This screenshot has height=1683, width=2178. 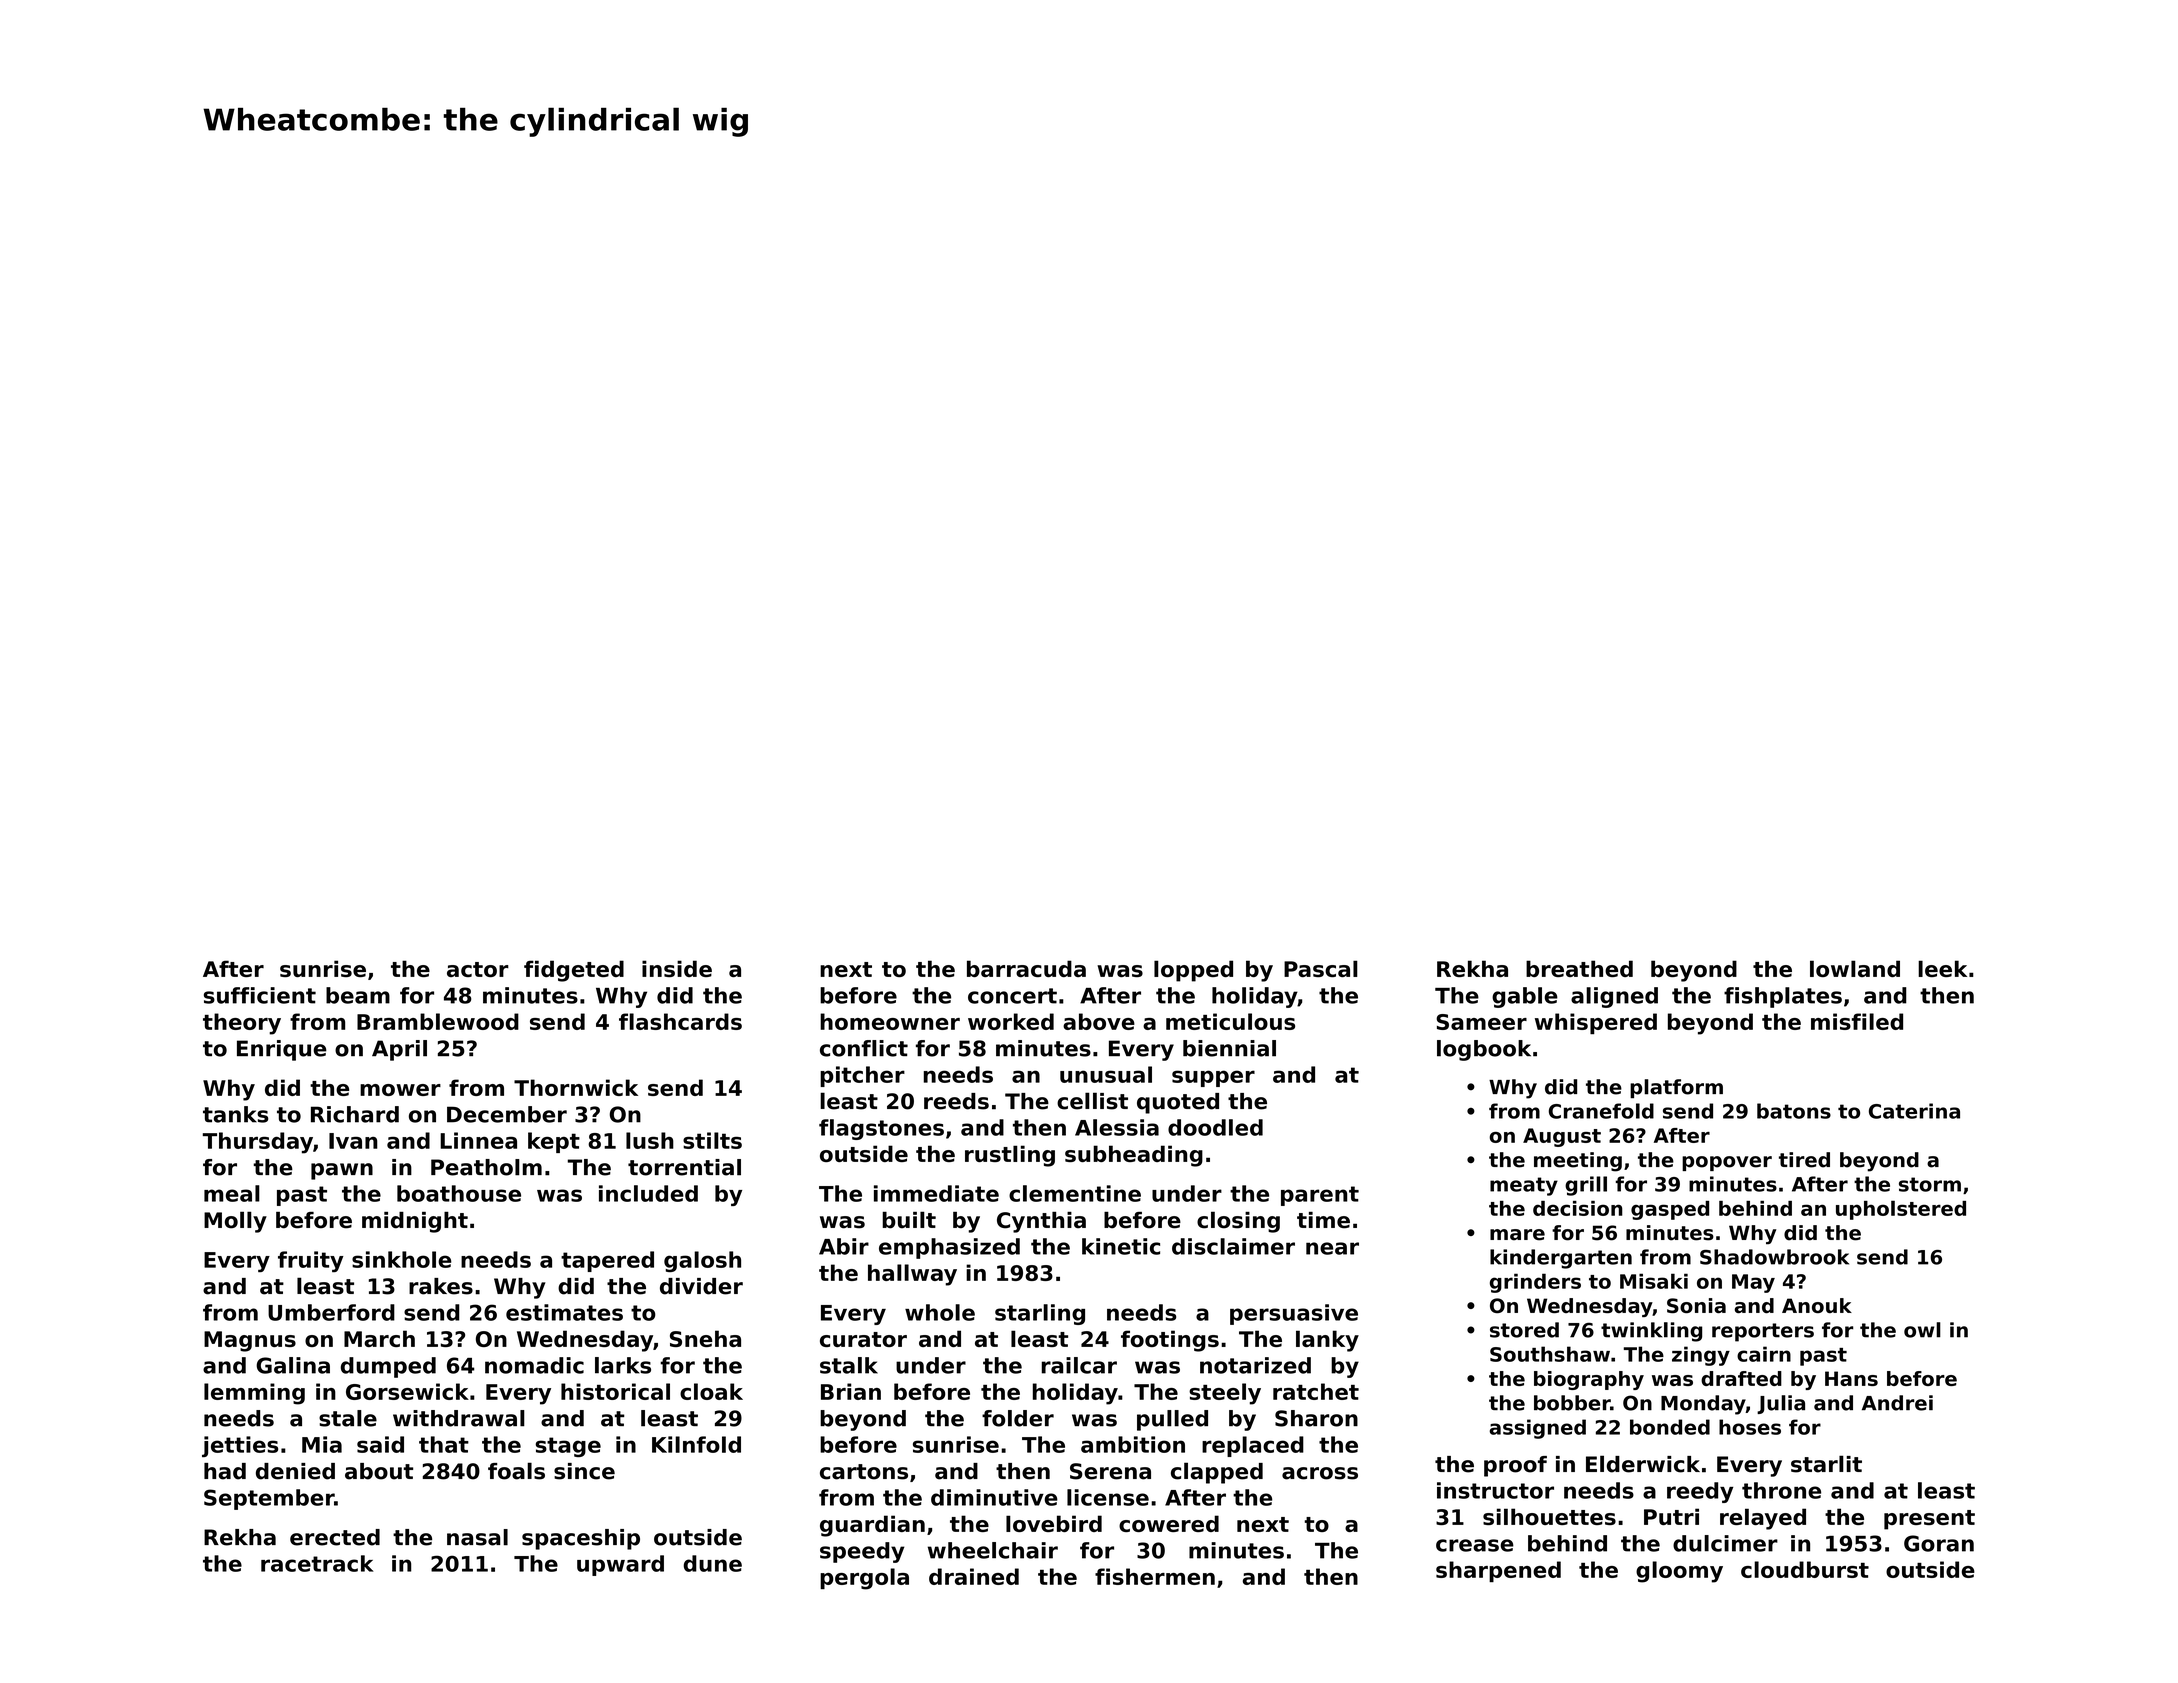 What do you see at coordinates (1578, 1162) in the screenshot?
I see `meeting` at bounding box center [1578, 1162].
